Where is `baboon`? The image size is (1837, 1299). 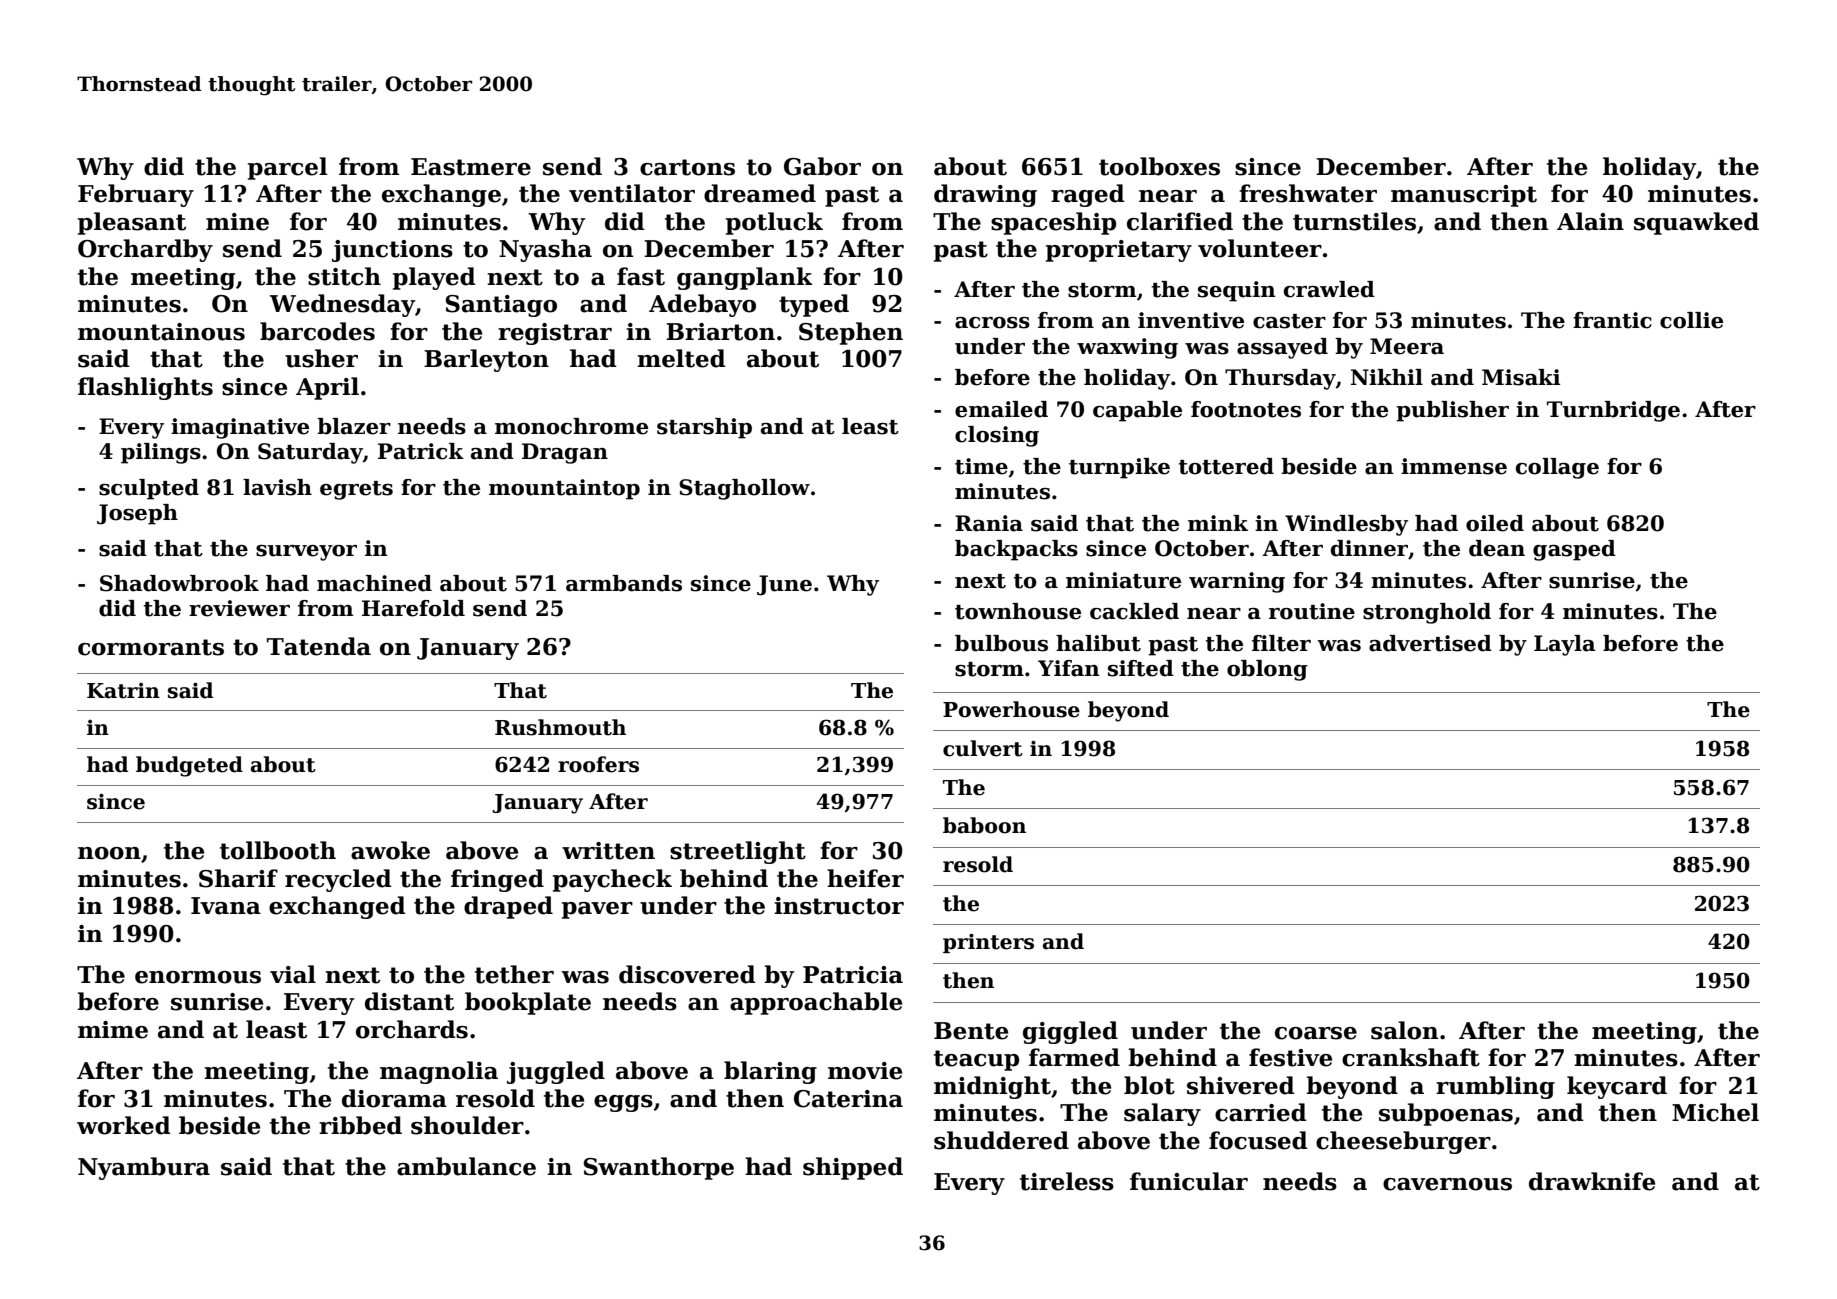 baboon is located at coordinates (984, 825).
